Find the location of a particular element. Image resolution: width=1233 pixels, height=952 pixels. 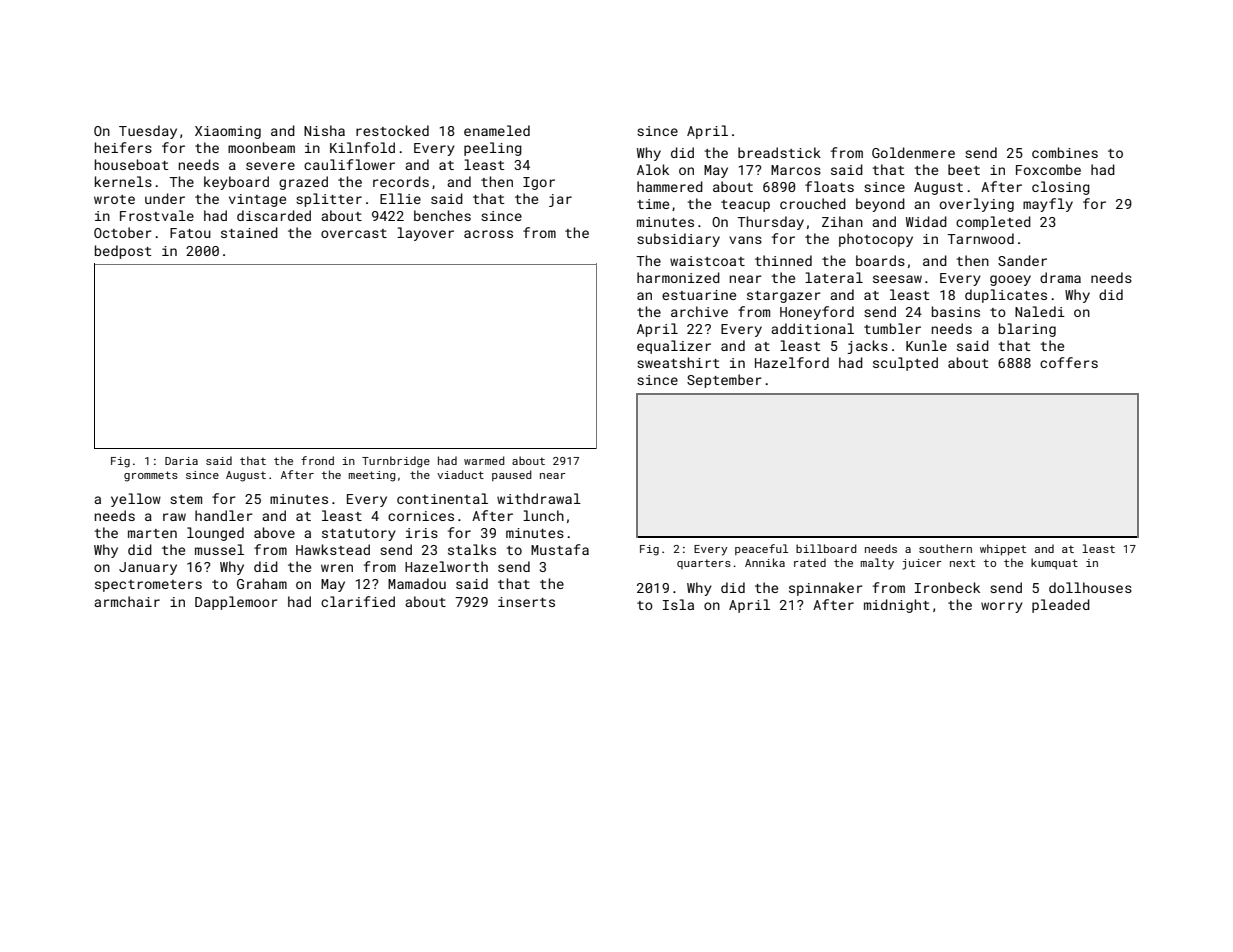

whippet is located at coordinates (1003, 550).
